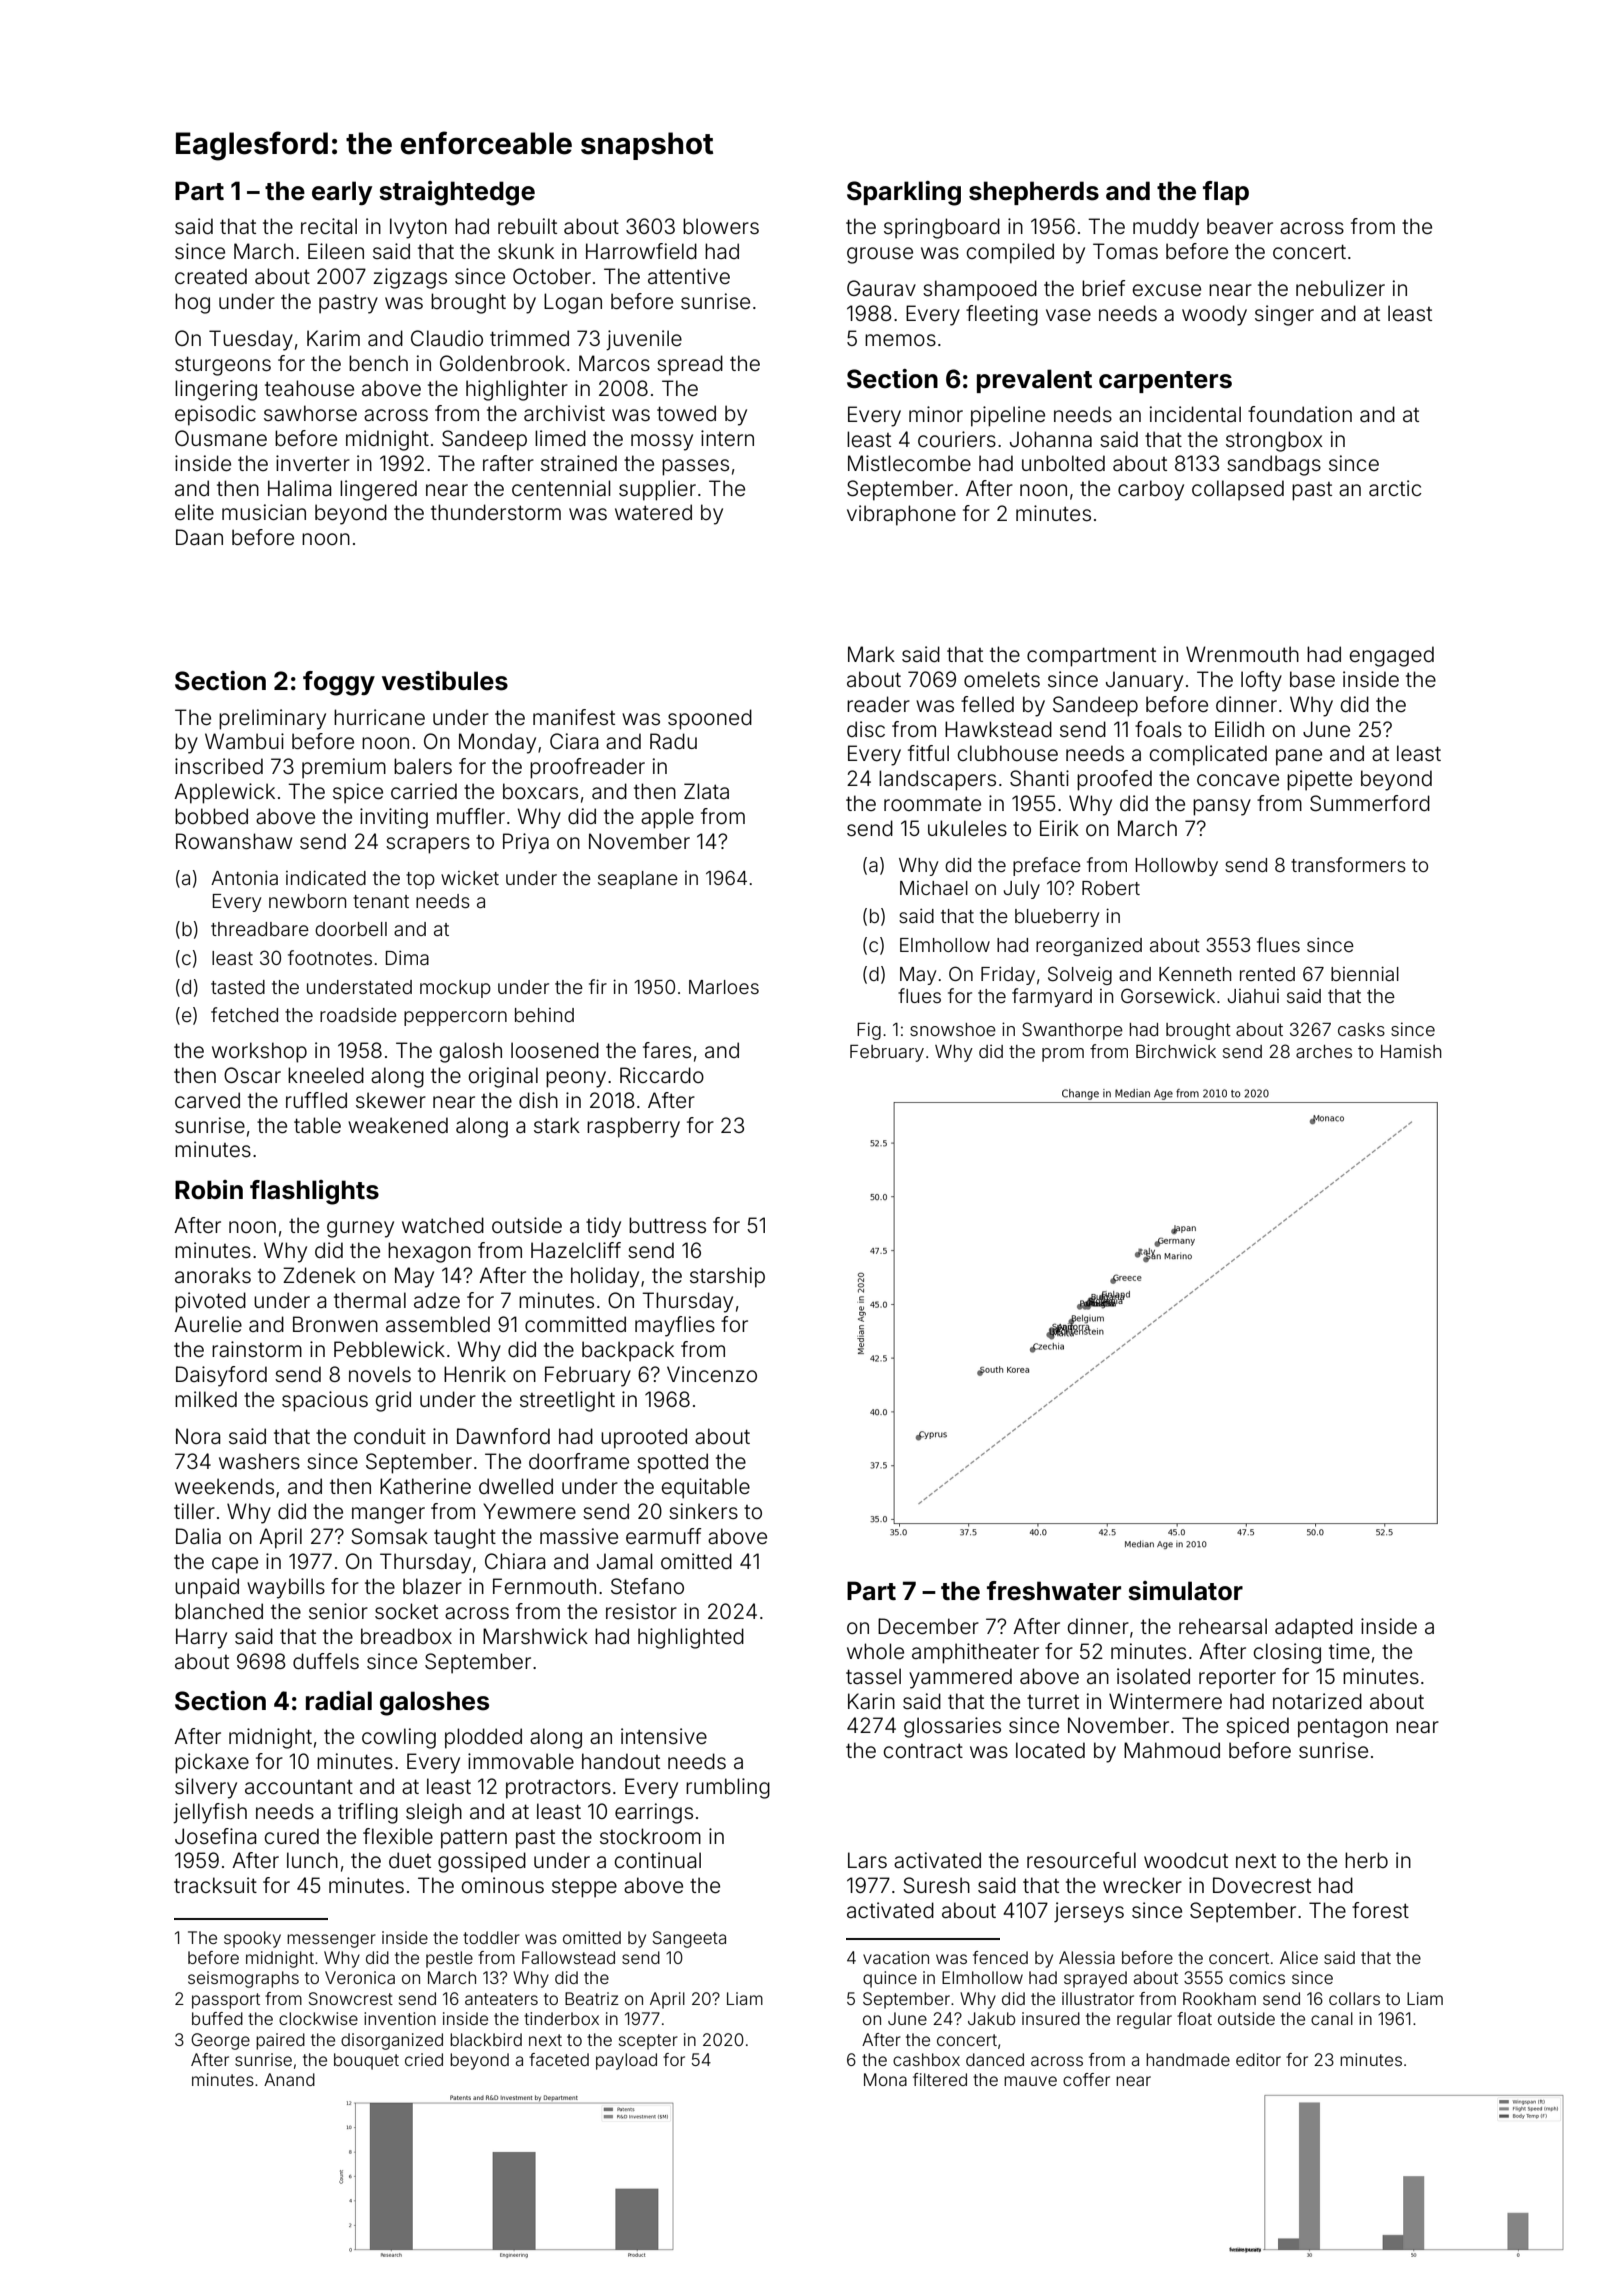 This screenshot has height=2292, width=1620. Describe the element at coordinates (712, 1374) in the screenshot. I see `Vincenzo` at that location.
